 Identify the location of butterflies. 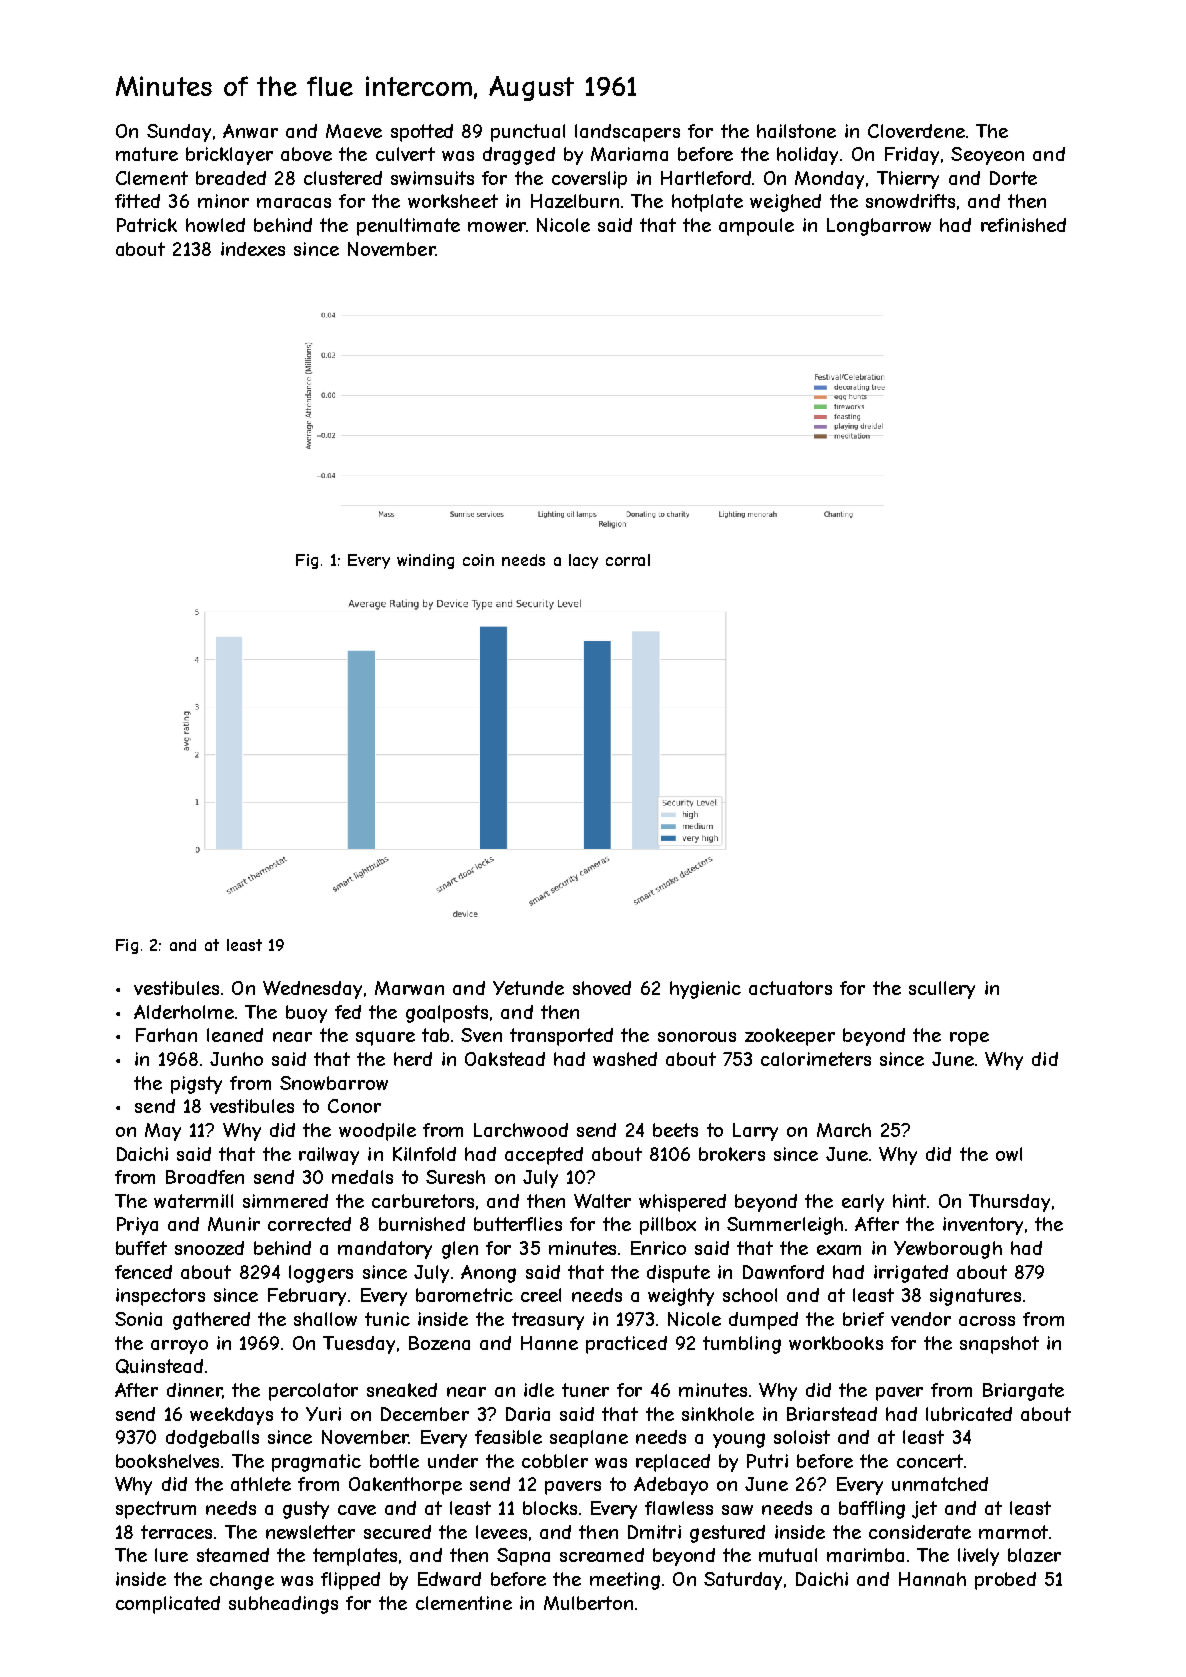
(518, 1224).
